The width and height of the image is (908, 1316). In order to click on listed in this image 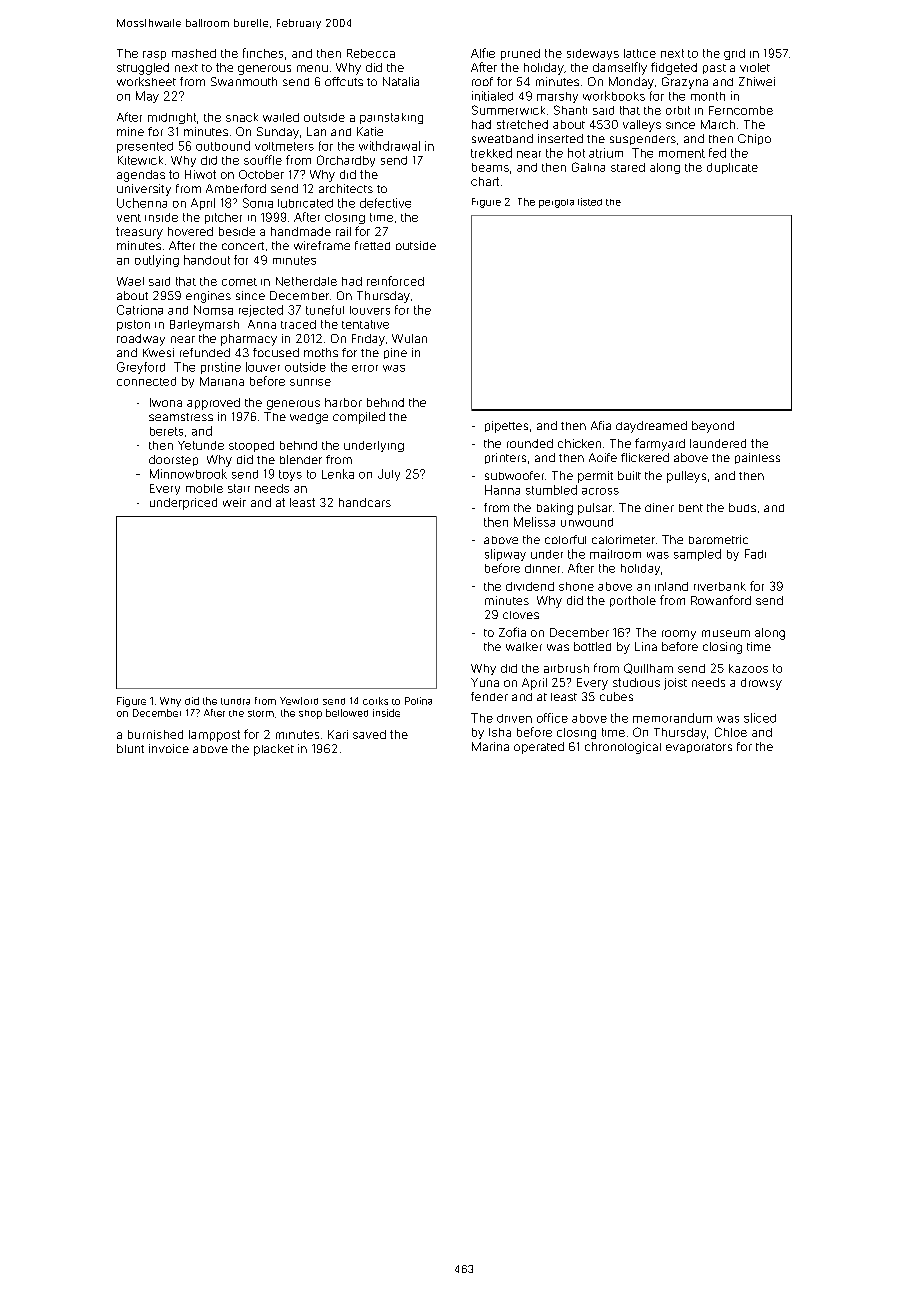, I will do `click(590, 202)`.
